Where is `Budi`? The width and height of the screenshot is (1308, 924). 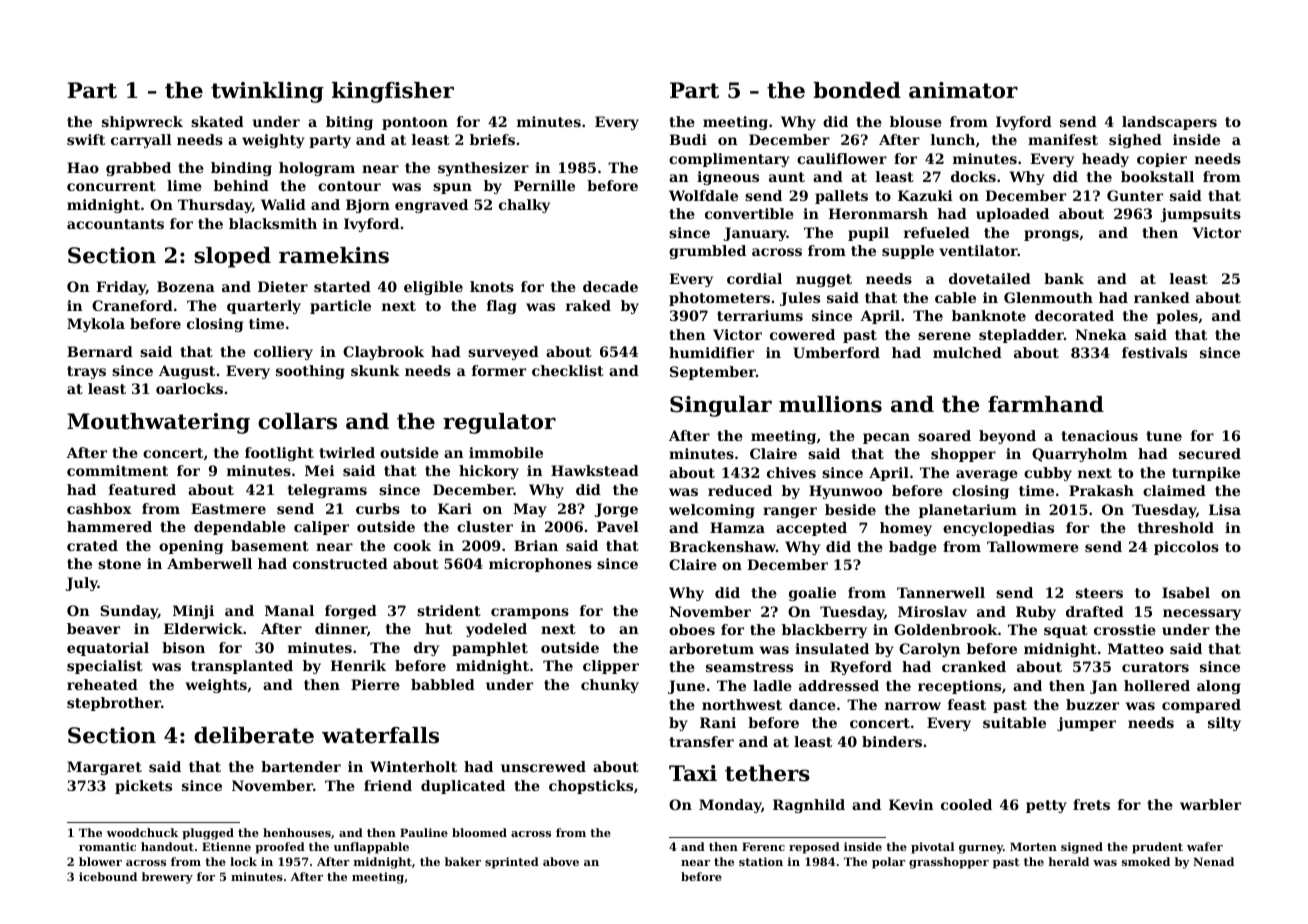
Budi is located at coordinates (688, 139).
